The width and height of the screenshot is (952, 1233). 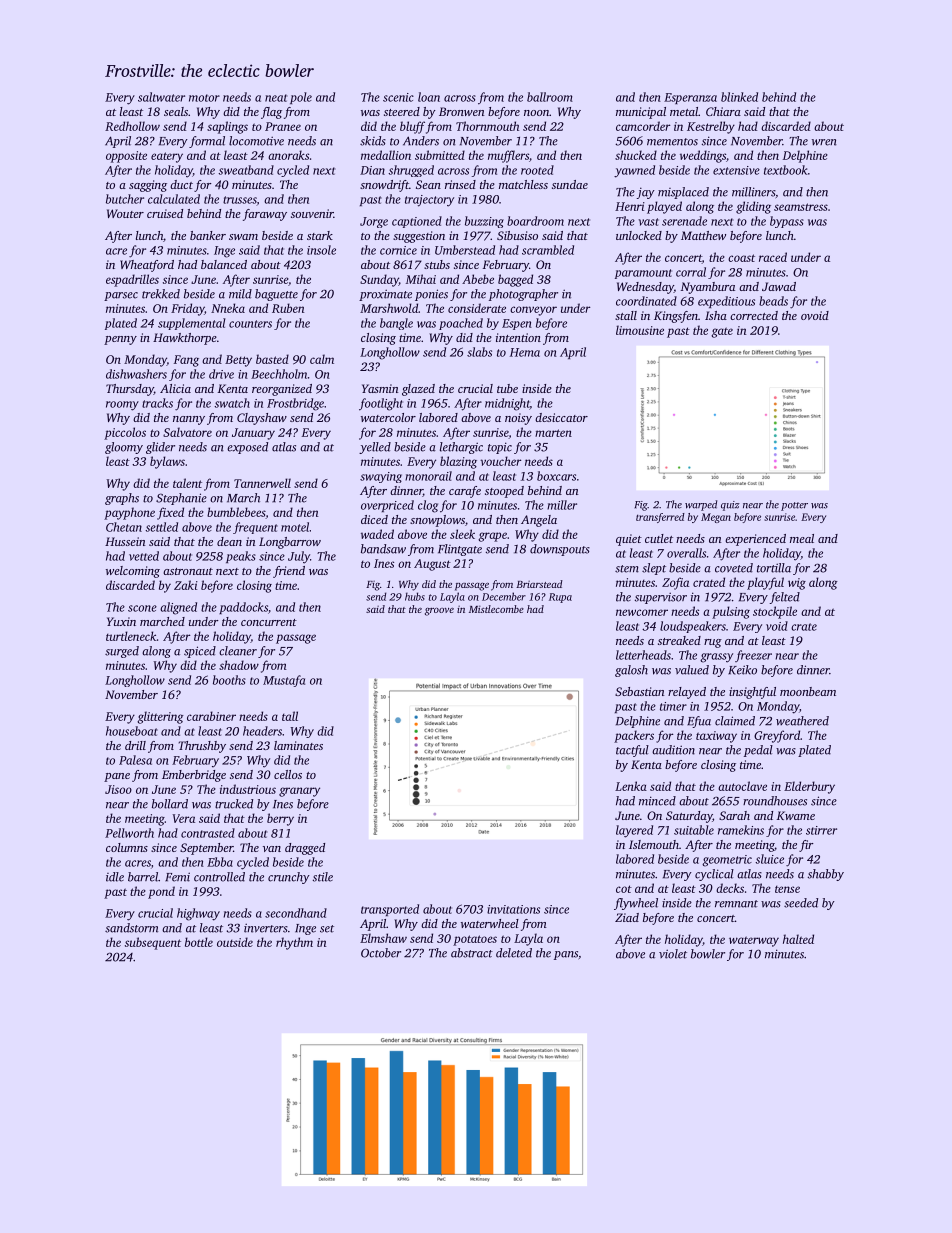 I want to click on potter, so click(x=794, y=506).
